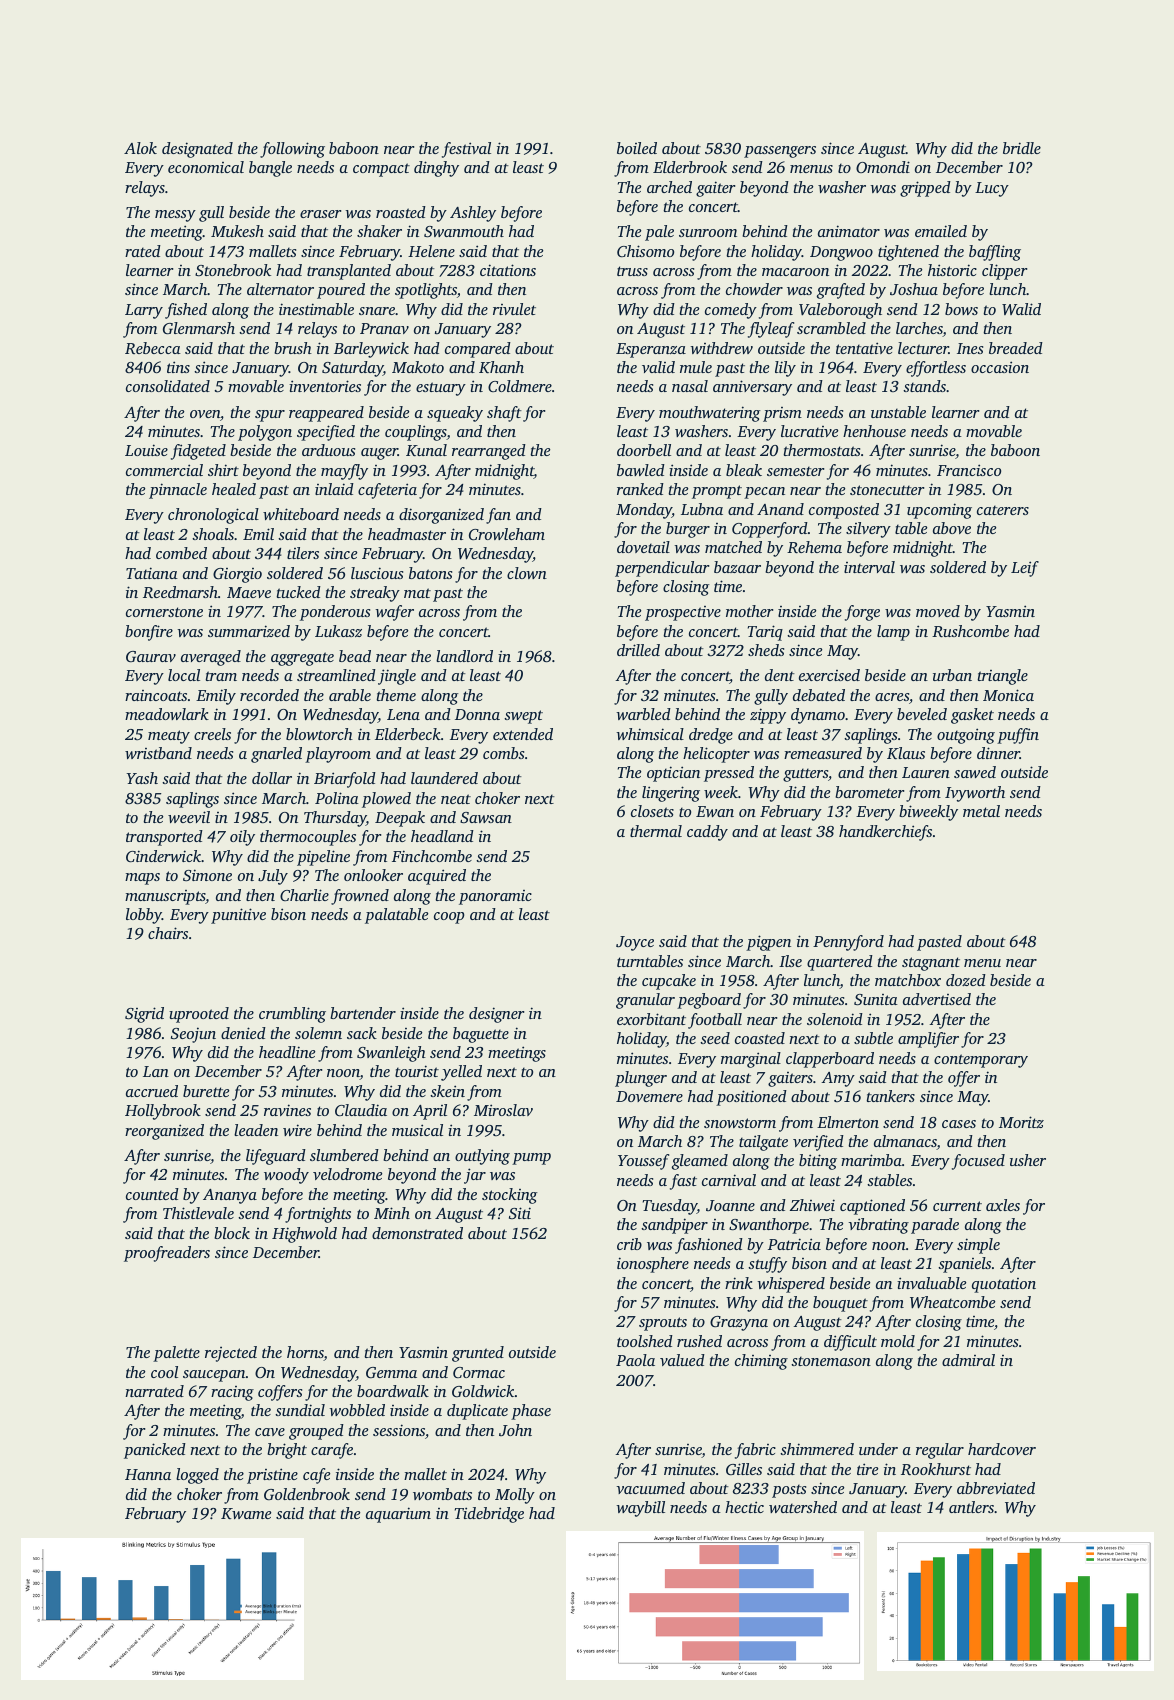 The width and height of the screenshot is (1174, 1700). What do you see at coordinates (144, 1015) in the screenshot?
I see `Sigrid` at bounding box center [144, 1015].
